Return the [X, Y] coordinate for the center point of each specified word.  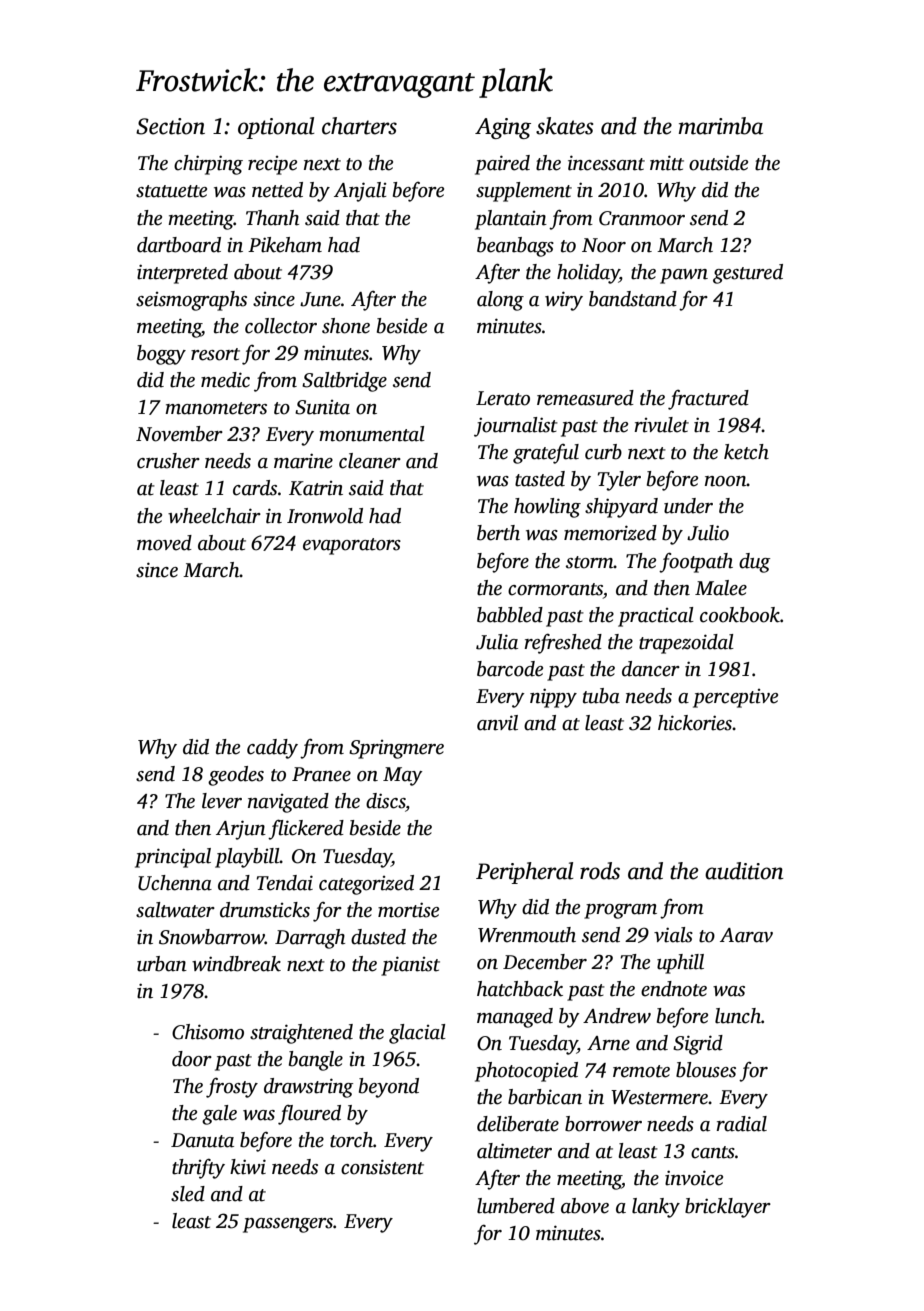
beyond [389, 1088]
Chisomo [208, 1032]
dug [754, 563]
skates [565, 126]
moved [164, 543]
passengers [288, 1225]
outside [718, 163]
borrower [603, 1124]
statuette [171, 191]
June [320, 299]
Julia [497, 642]
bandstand [633, 299]
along [500, 301]
